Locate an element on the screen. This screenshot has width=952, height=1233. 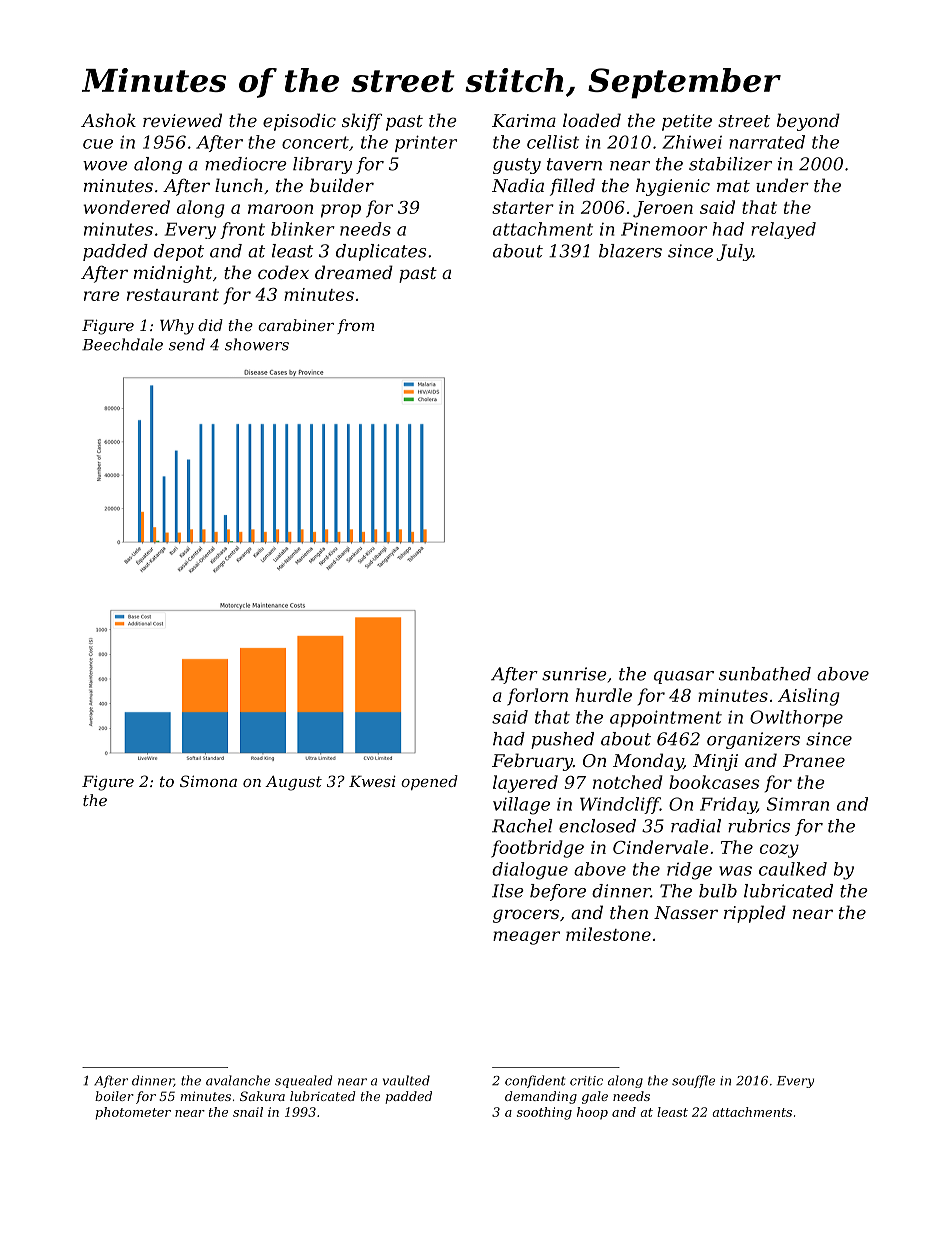
pushed is located at coordinates (562, 740).
